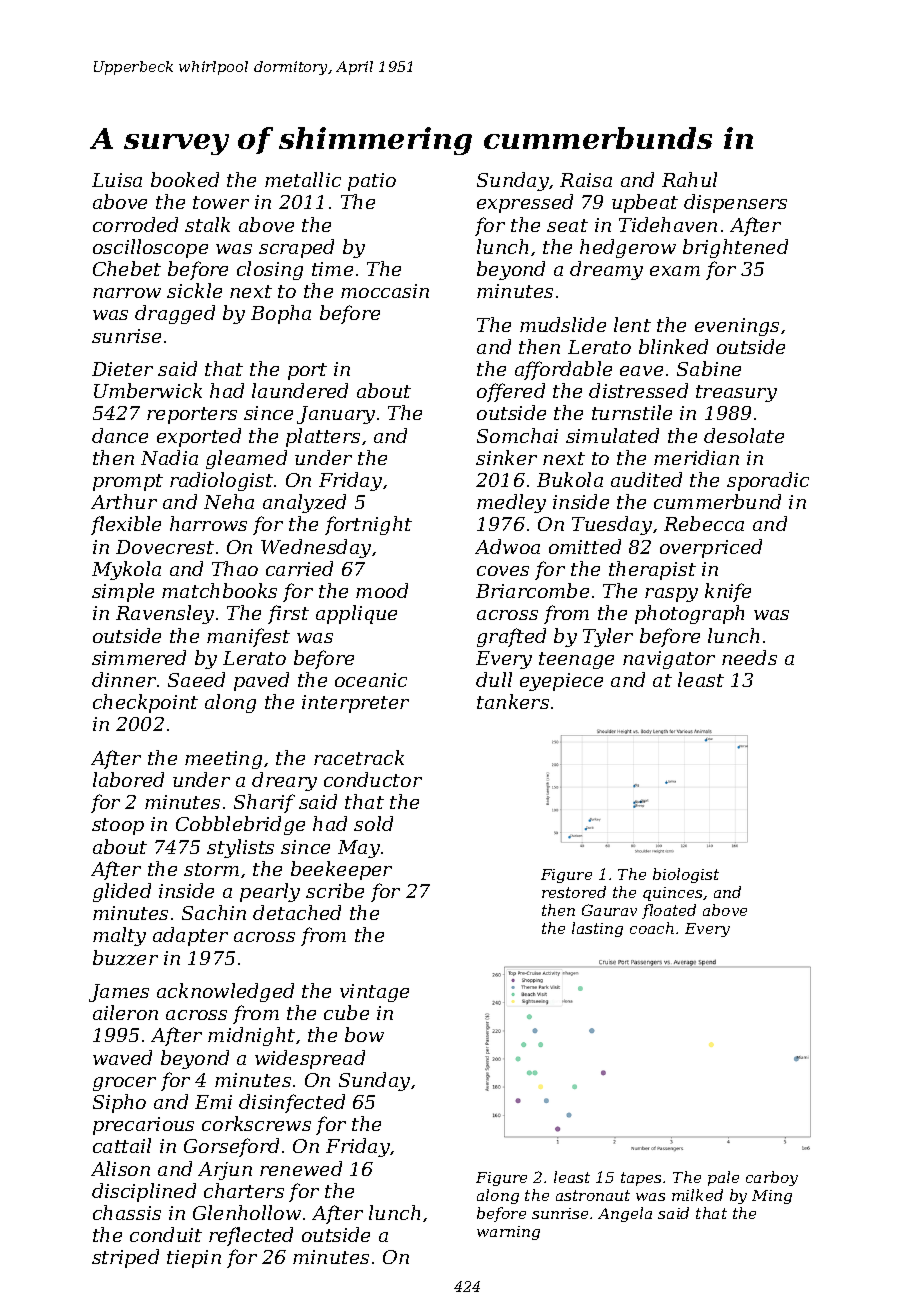 The width and height of the screenshot is (908, 1316). I want to click on mood, so click(382, 590).
